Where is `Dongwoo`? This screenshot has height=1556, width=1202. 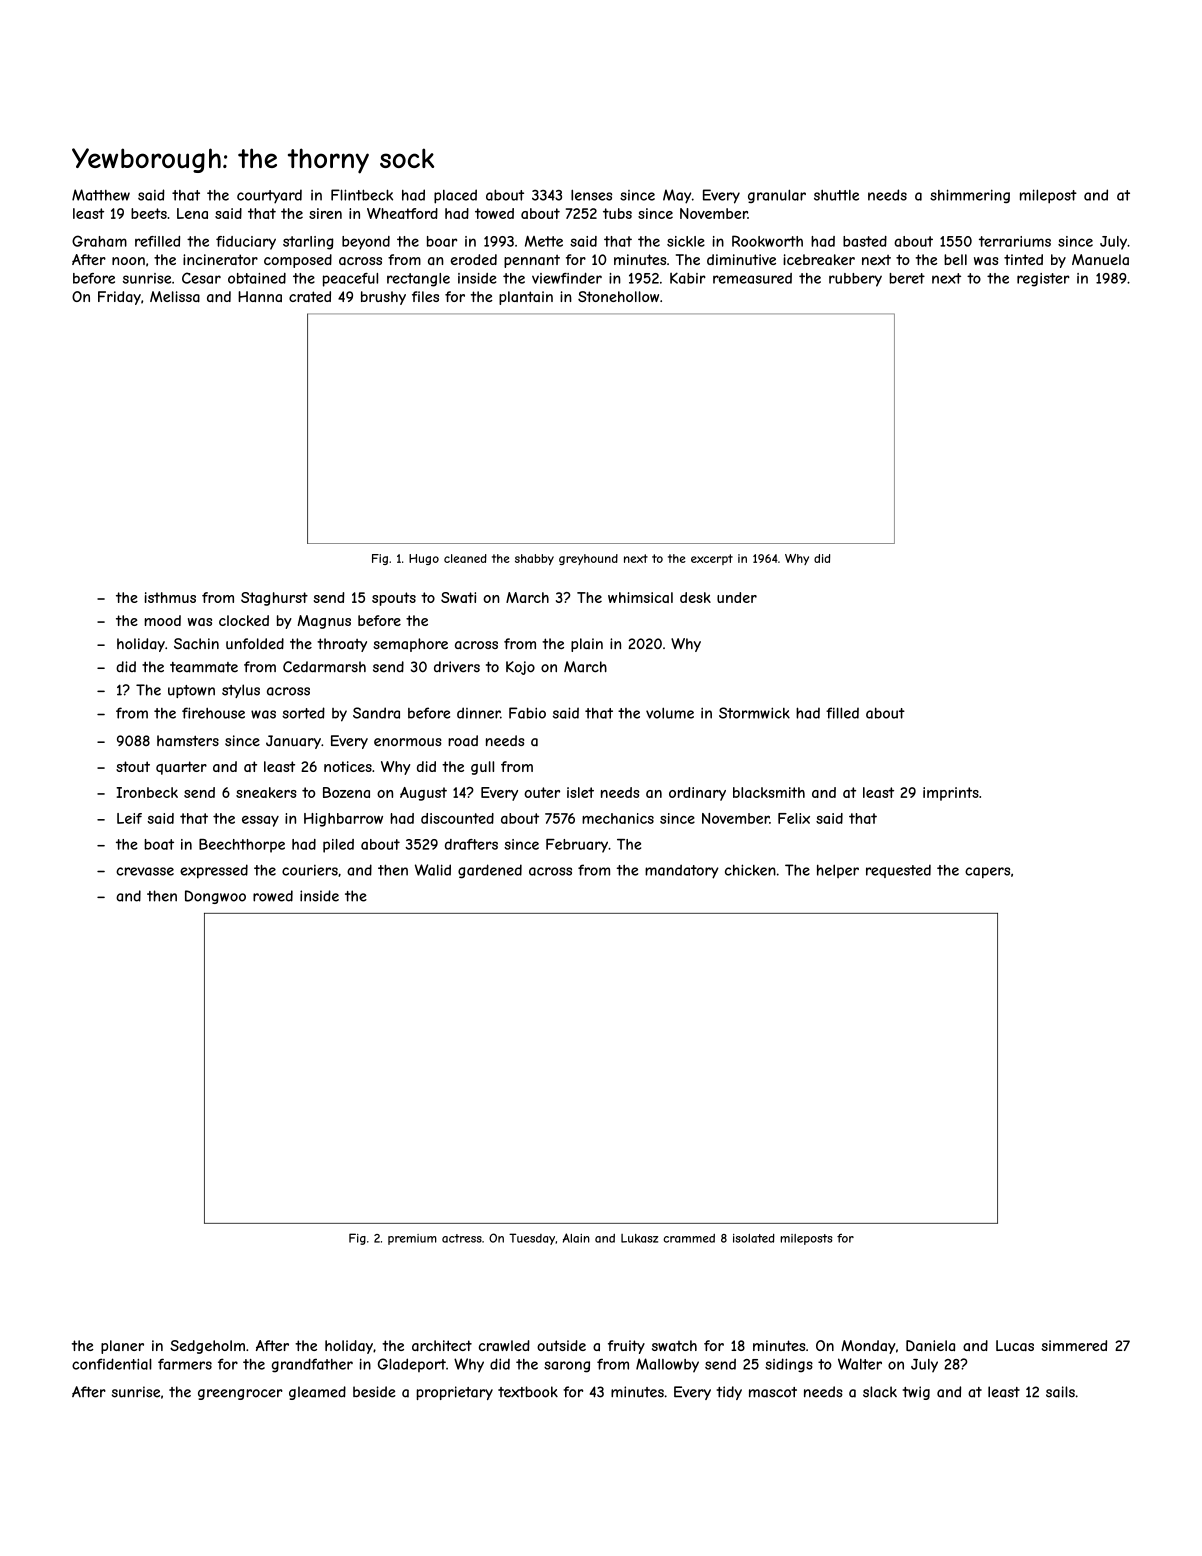 Dongwoo is located at coordinates (215, 897).
